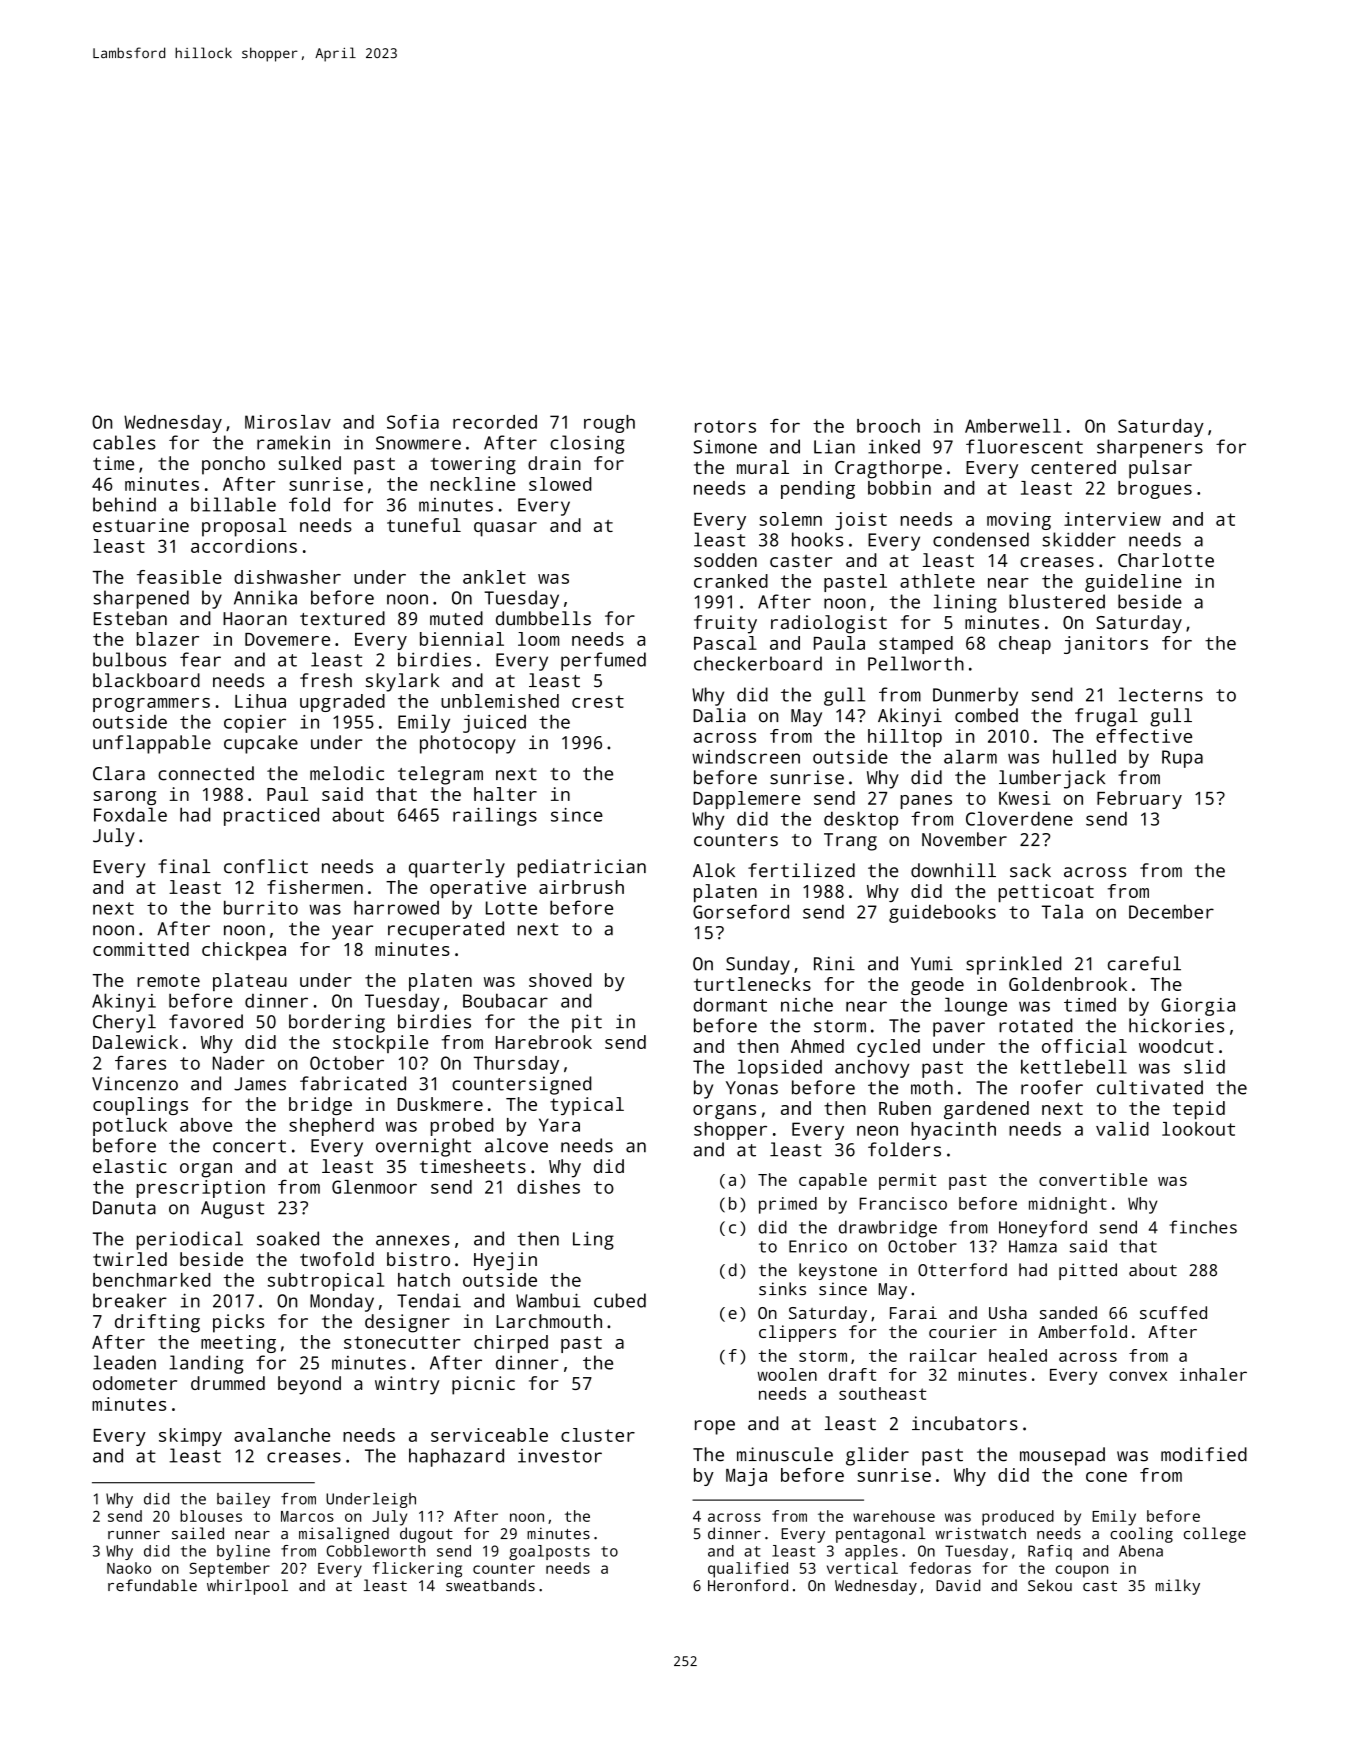 This screenshot has width=1346, height=1741. What do you see at coordinates (228, 1383) in the screenshot?
I see `drummed` at bounding box center [228, 1383].
